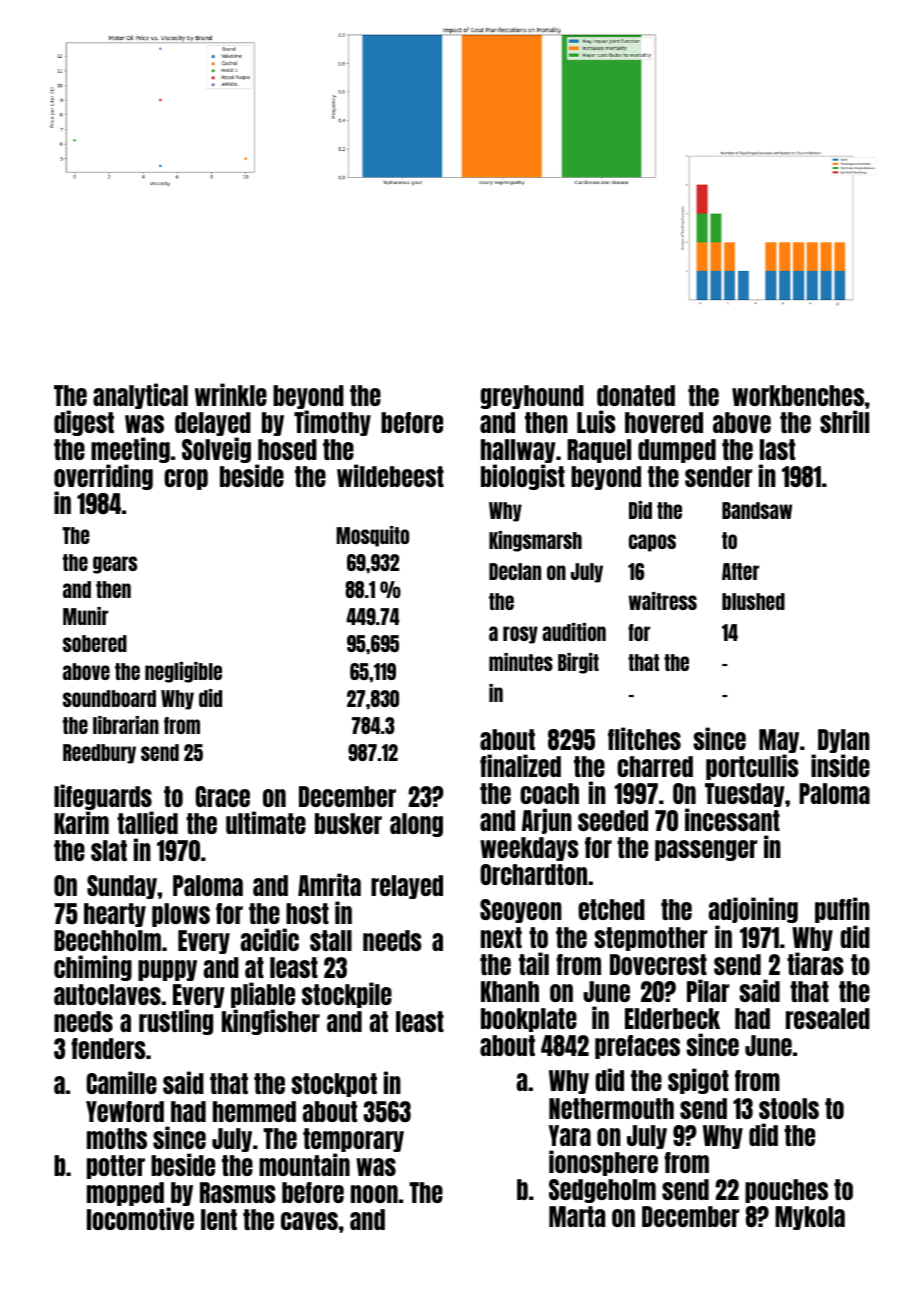  Describe the element at coordinates (535, 541) in the screenshot. I see `Kingsmarsh` at that location.
